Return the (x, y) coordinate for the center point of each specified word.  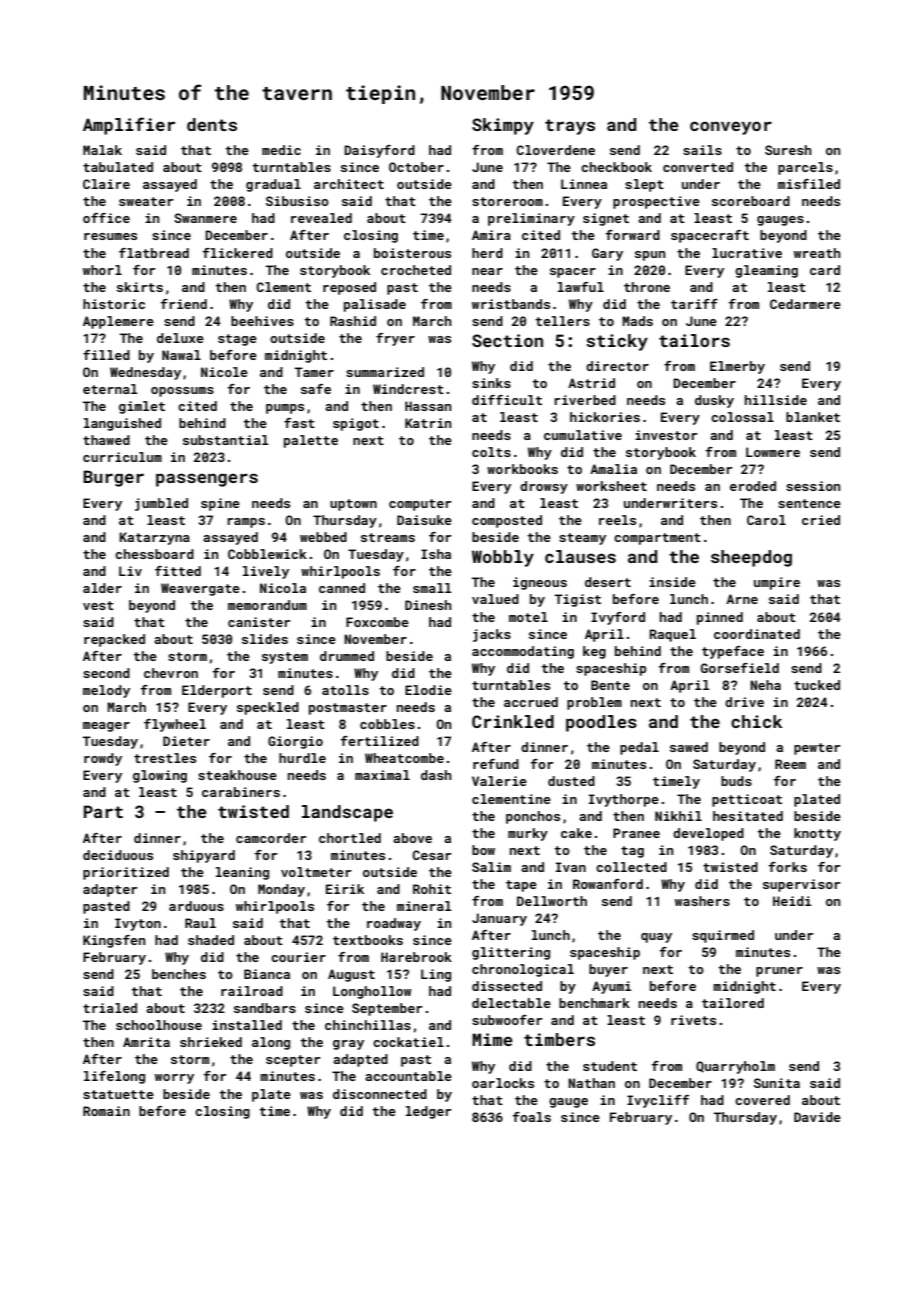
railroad (252, 991)
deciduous (118, 855)
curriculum (122, 457)
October (416, 167)
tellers (562, 321)
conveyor (731, 128)
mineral (424, 906)
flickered (237, 253)
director (617, 366)
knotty (817, 834)
